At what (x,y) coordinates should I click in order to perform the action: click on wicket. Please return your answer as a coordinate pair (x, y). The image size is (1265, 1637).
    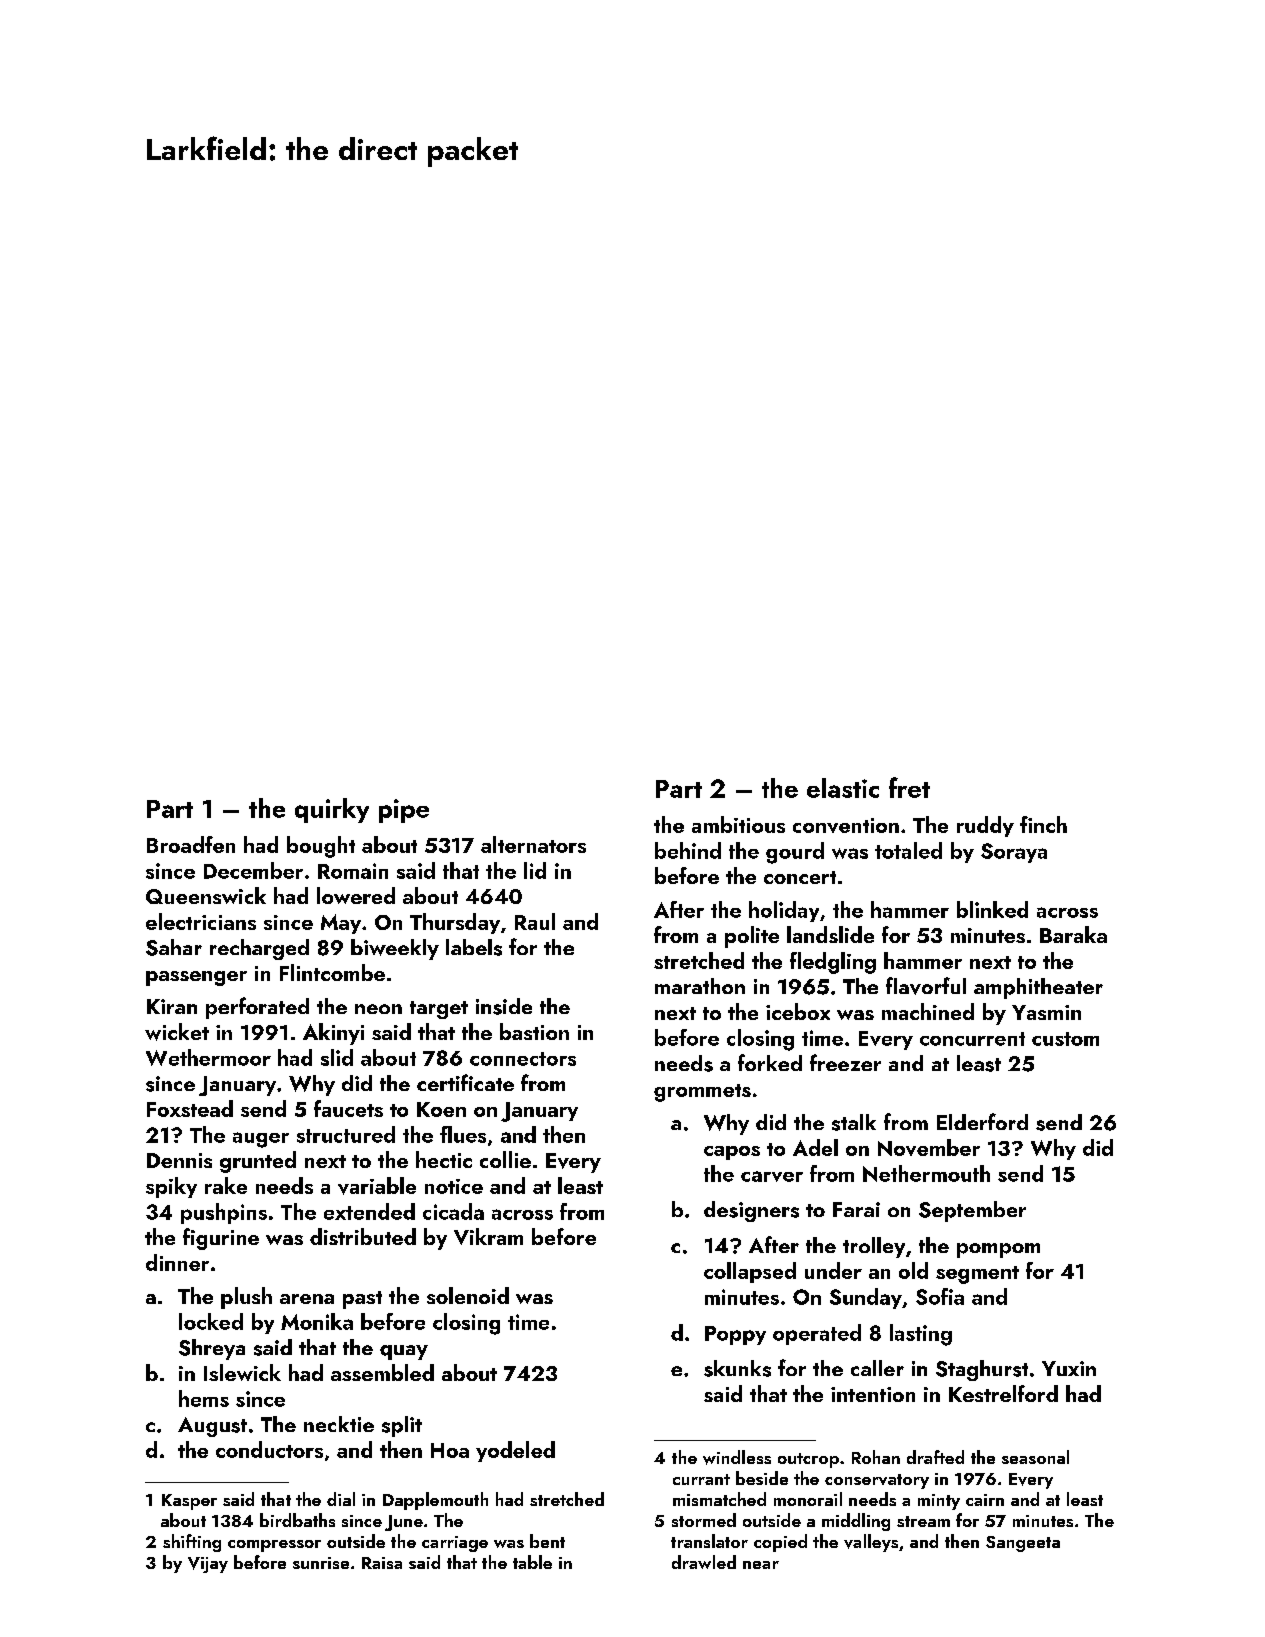
    Looking at the image, I should click on (177, 1032).
